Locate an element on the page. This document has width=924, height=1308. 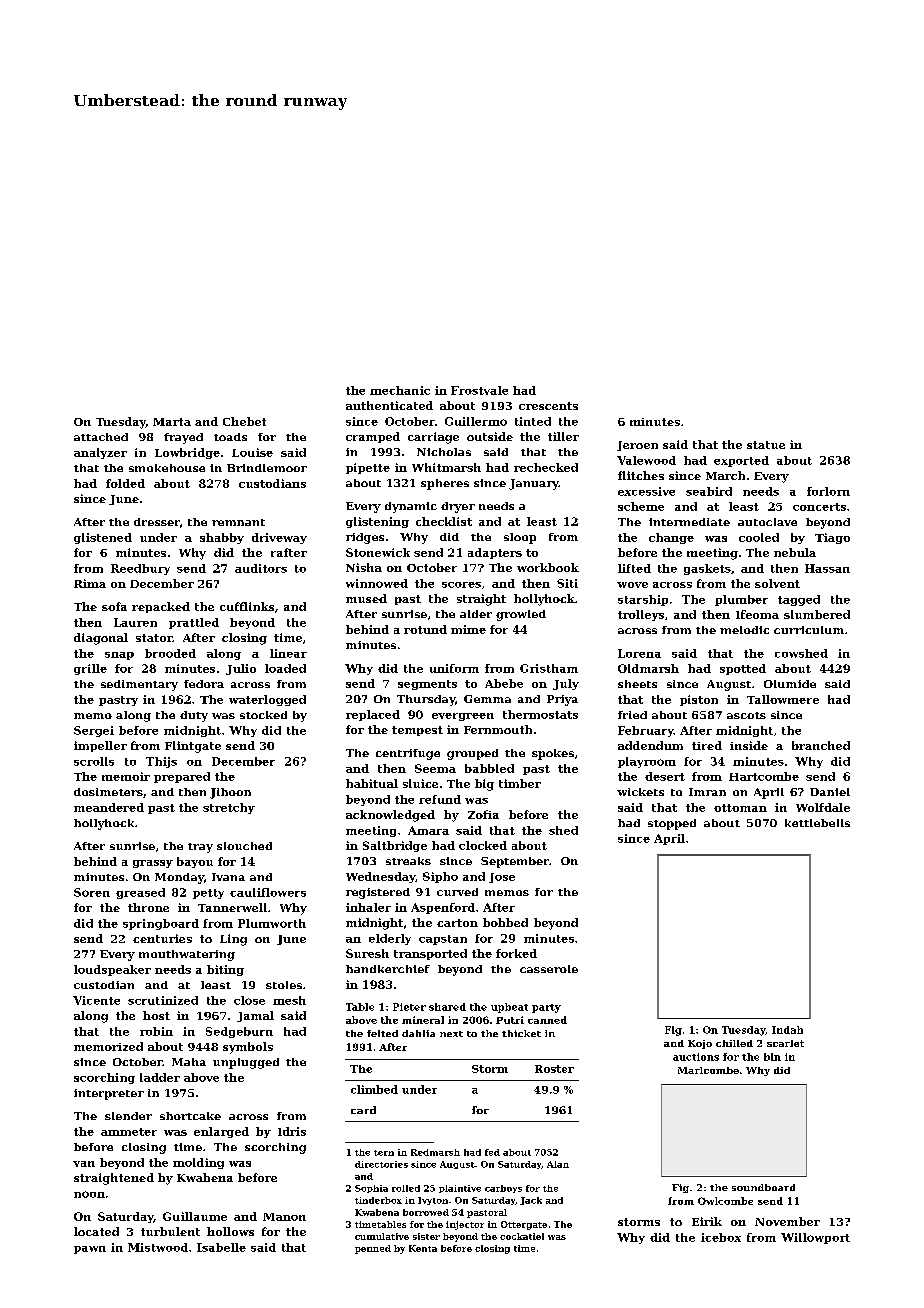
springboard is located at coordinates (161, 924).
